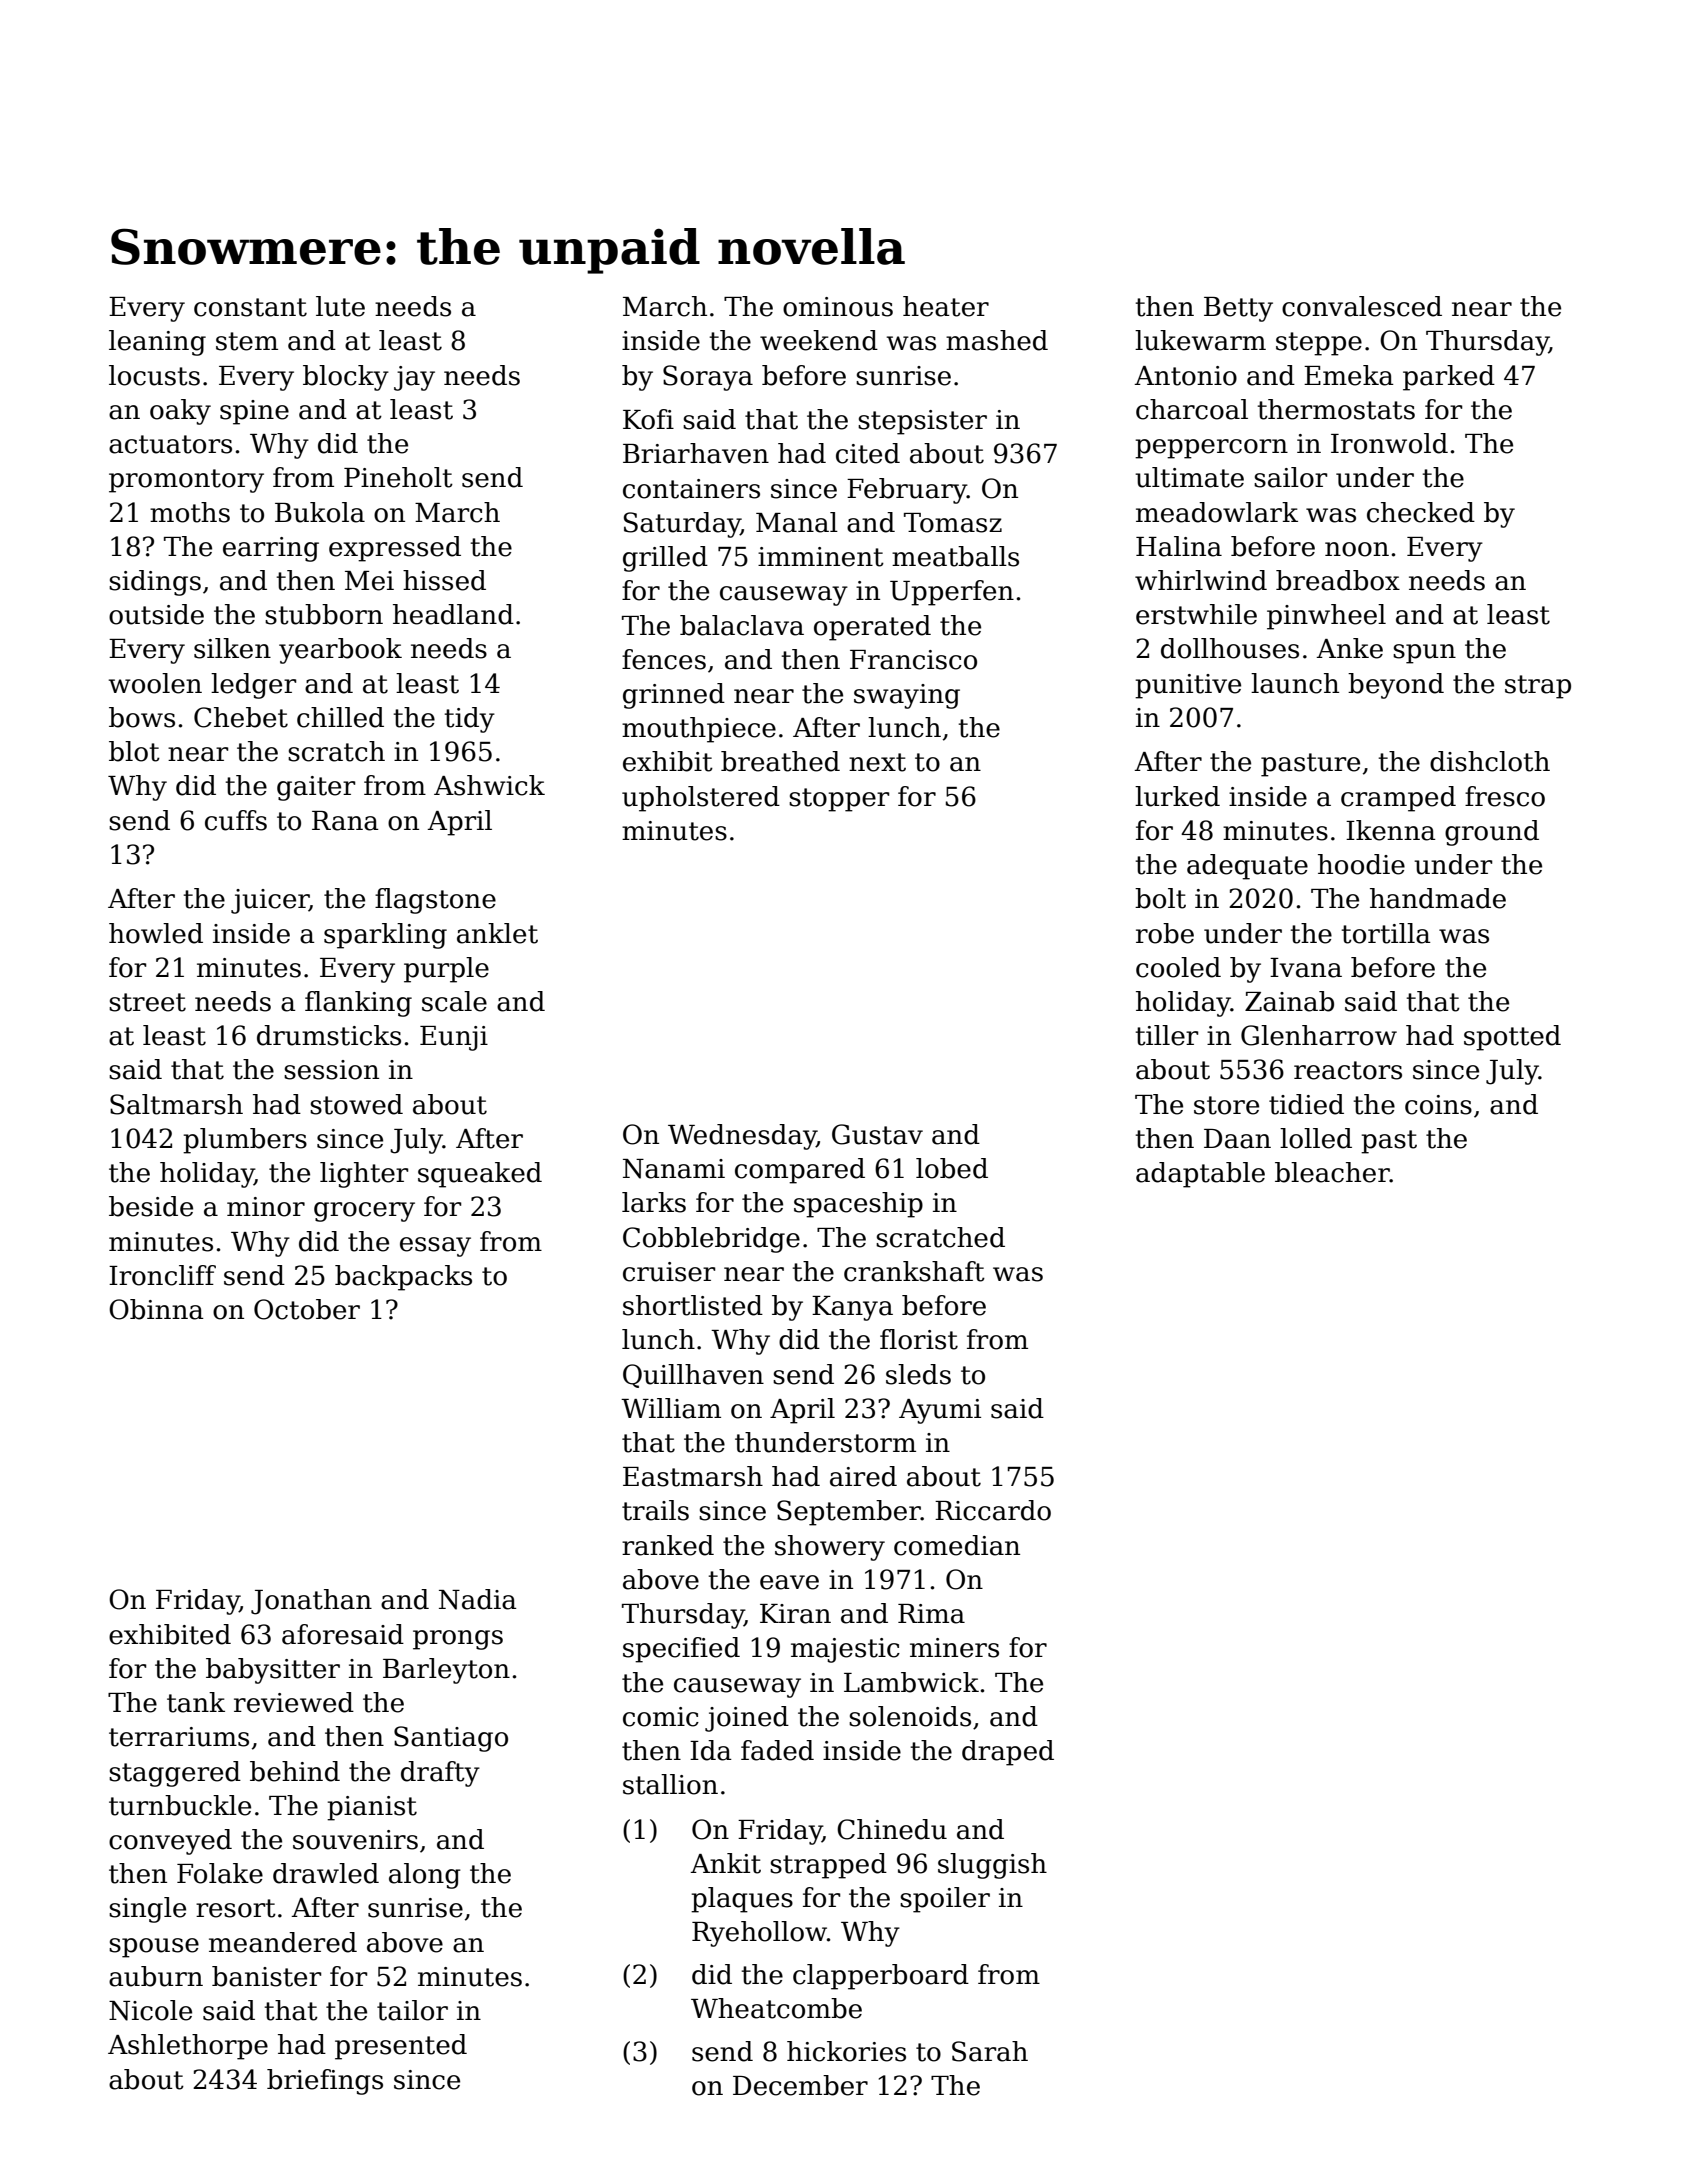  Describe the element at coordinates (155, 583) in the screenshot. I see `sidings` at that location.
